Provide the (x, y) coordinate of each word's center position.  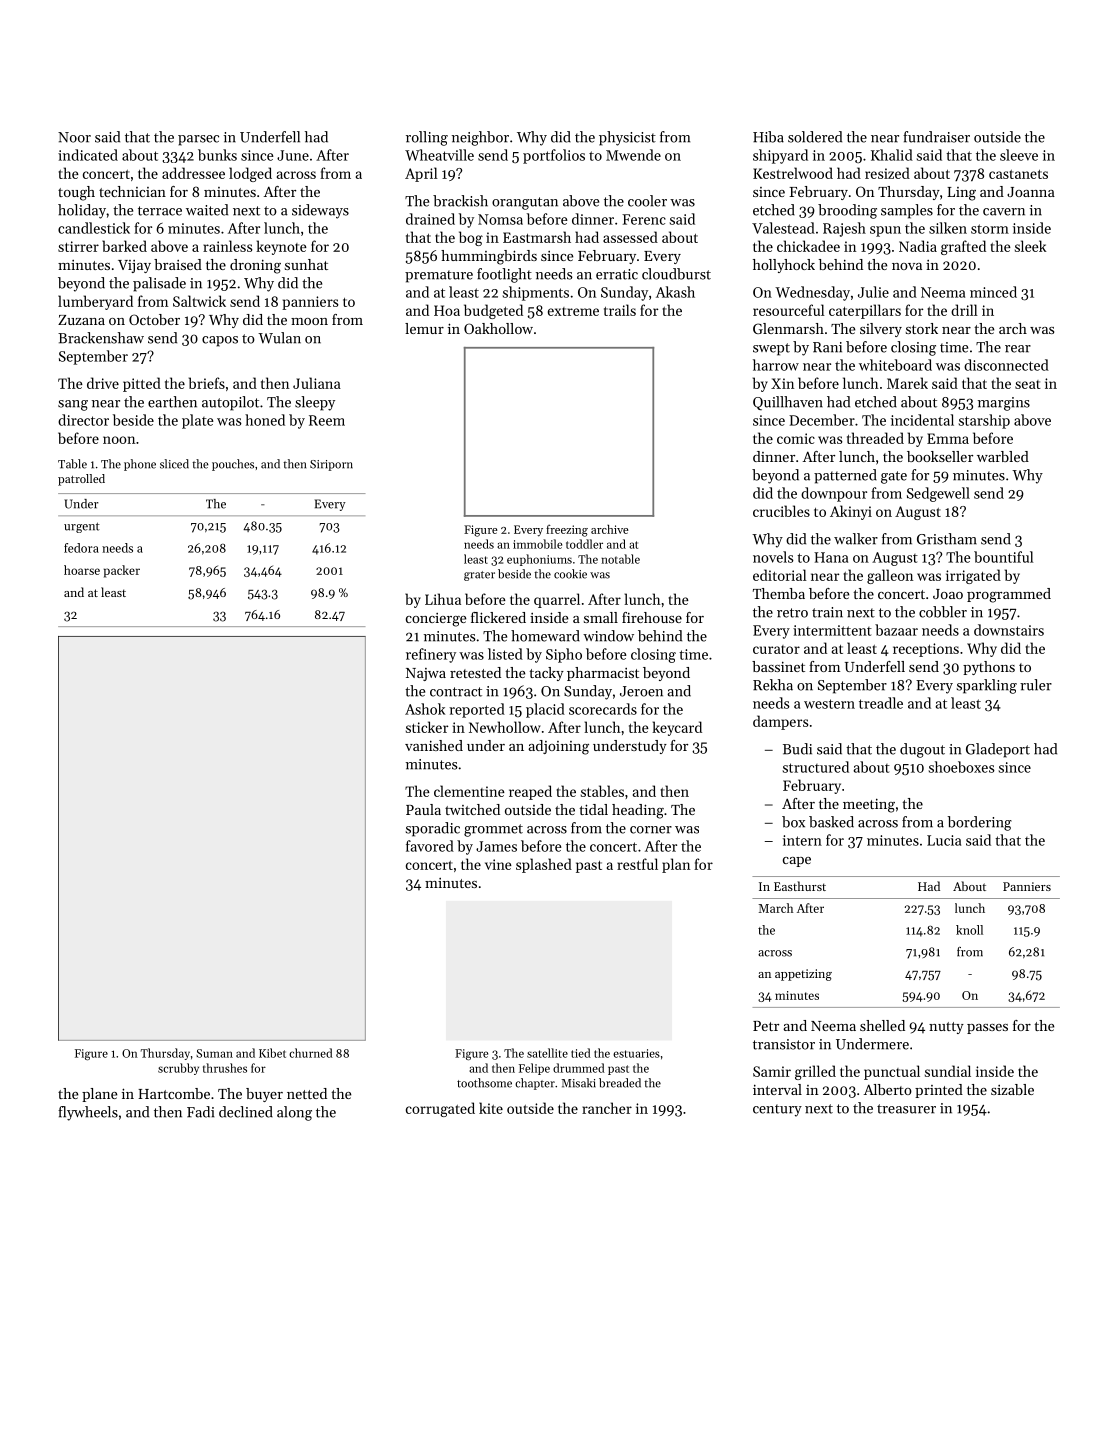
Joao (948, 594)
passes (987, 1029)
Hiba (768, 137)
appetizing (803, 975)
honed (265, 420)
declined (246, 1112)
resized (887, 173)
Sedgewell (938, 494)
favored (430, 846)
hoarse (82, 570)
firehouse (652, 617)
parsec (198, 140)
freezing (567, 530)
